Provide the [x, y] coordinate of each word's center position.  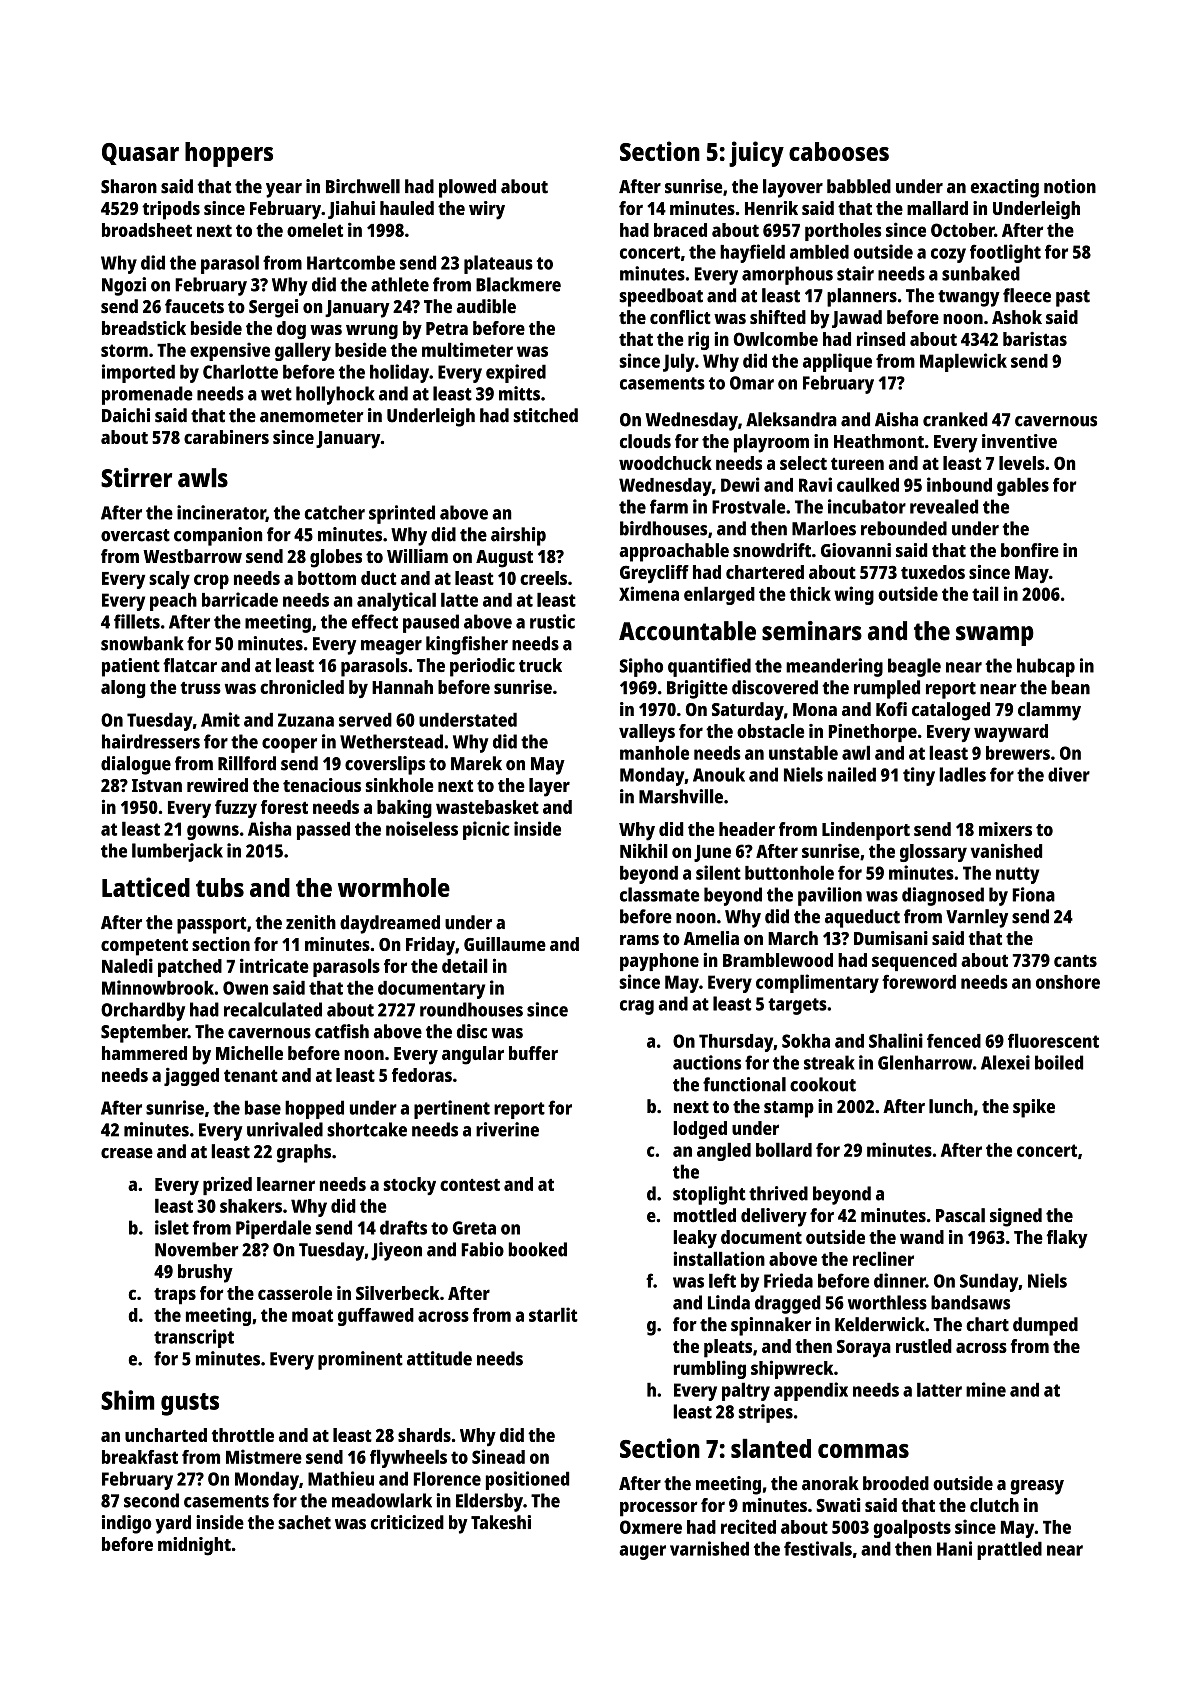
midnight [194, 1546]
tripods [171, 210]
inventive [1019, 441]
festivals [818, 1548]
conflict [680, 317]
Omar [752, 383]
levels [1022, 463]
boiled [1059, 1062]
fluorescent [1053, 1040]
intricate [274, 965]
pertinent [452, 1109]
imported [138, 373]
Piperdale [273, 1229]
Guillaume [505, 944]
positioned [527, 1480]
